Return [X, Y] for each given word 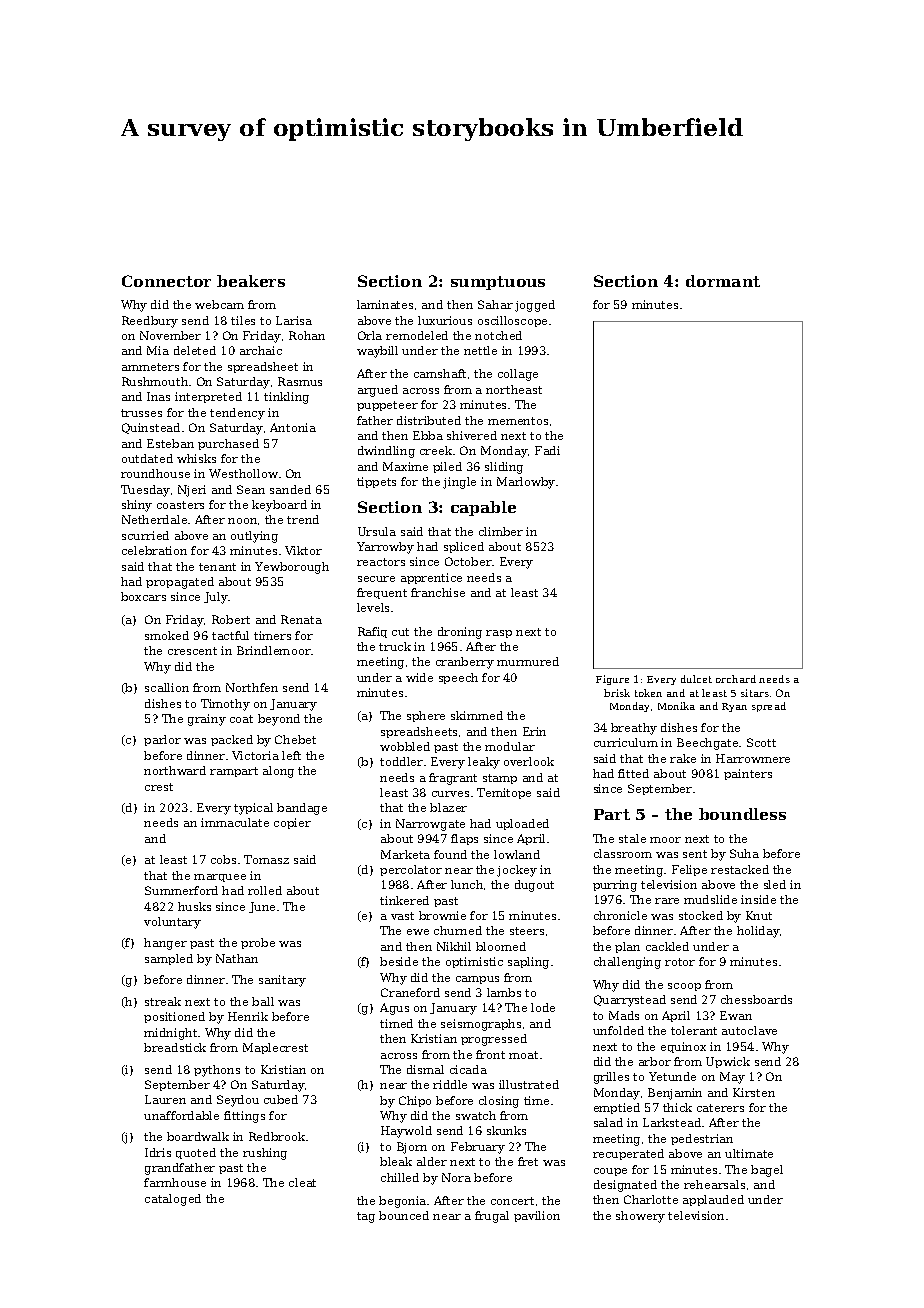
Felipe [689, 870]
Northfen [252, 687]
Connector [166, 281]
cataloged [173, 1200]
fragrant [453, 779]
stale [632, 838]
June [262, 907]
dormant [723, 281]
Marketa [405, 854]
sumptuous [498, 283]
